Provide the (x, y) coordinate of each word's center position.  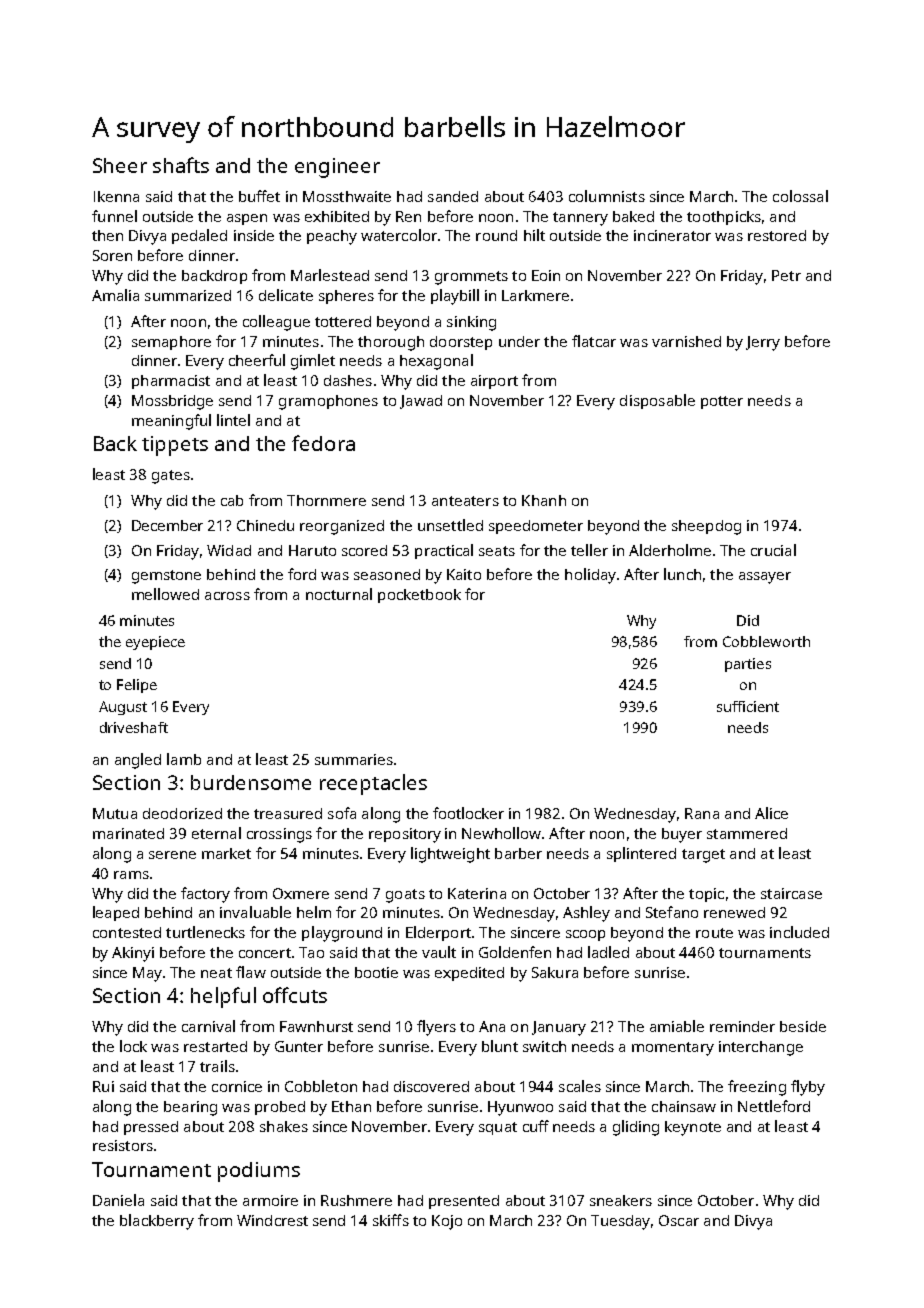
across (227, 596)
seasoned (387, 574)
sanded (453, 196)
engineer (337, 168)
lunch (682, 574)
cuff (536, 1126)
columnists (607, 196)
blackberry (157, 1222)
